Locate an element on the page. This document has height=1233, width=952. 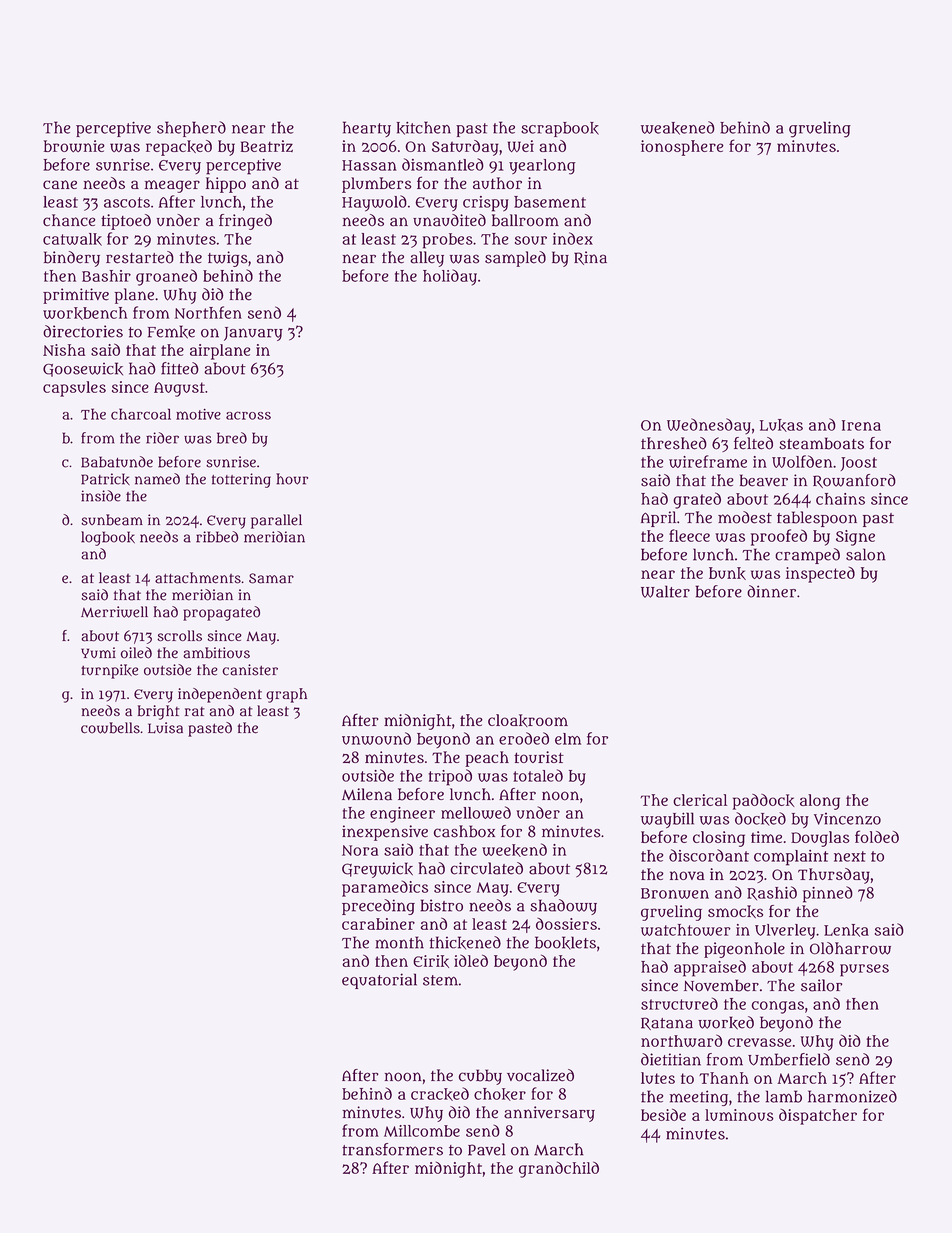
shepherd is located at coordinates (191, 129).
